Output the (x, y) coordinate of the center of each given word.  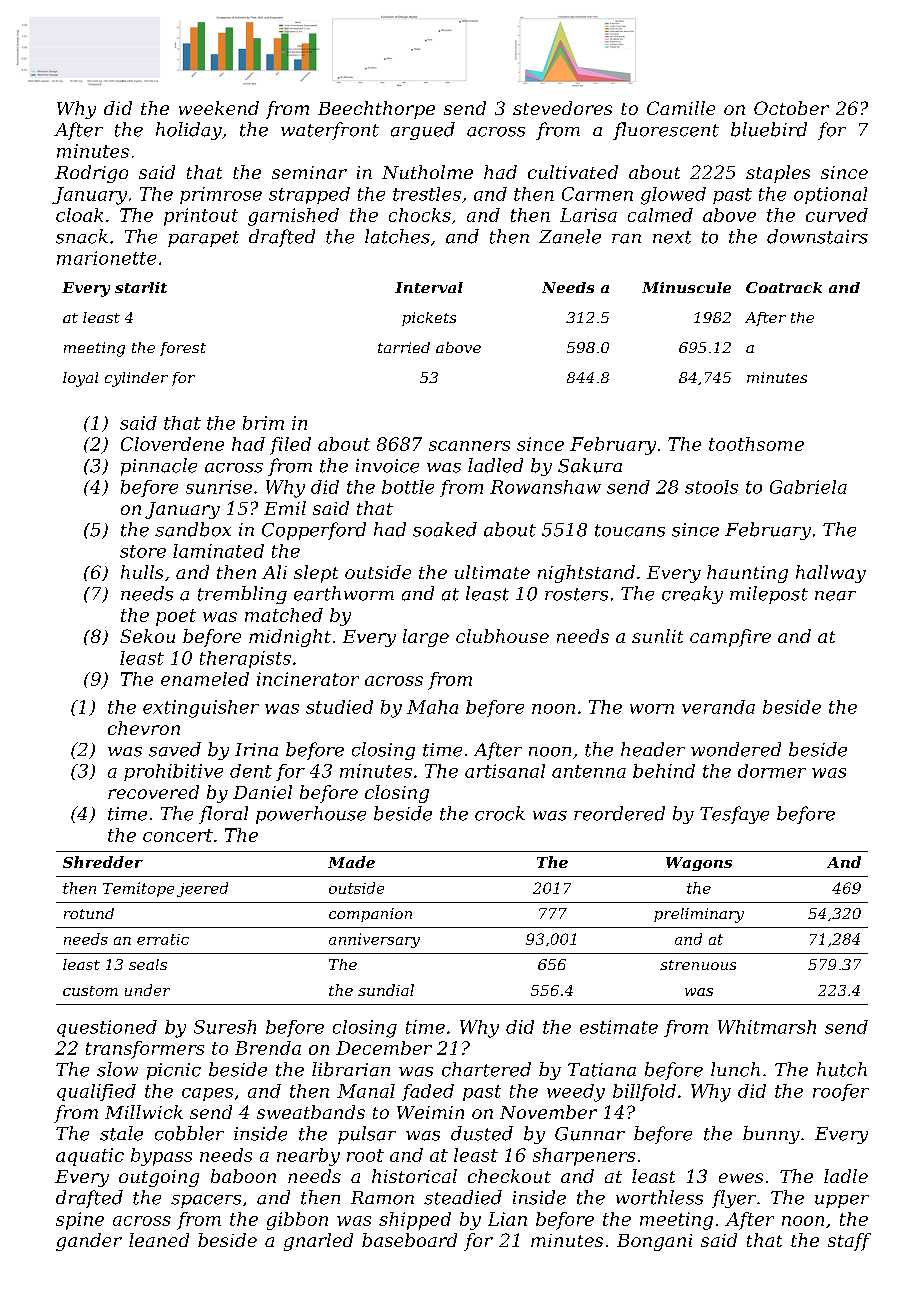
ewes (741, 1178)
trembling (242, 595)
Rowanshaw (545, 487)
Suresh (225, 1027)
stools (711, 487)
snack (82, 236)
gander (89, 1242)
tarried (404, 347)
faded (428, 1092)
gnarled (318, 1242)
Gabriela (808, 487)
